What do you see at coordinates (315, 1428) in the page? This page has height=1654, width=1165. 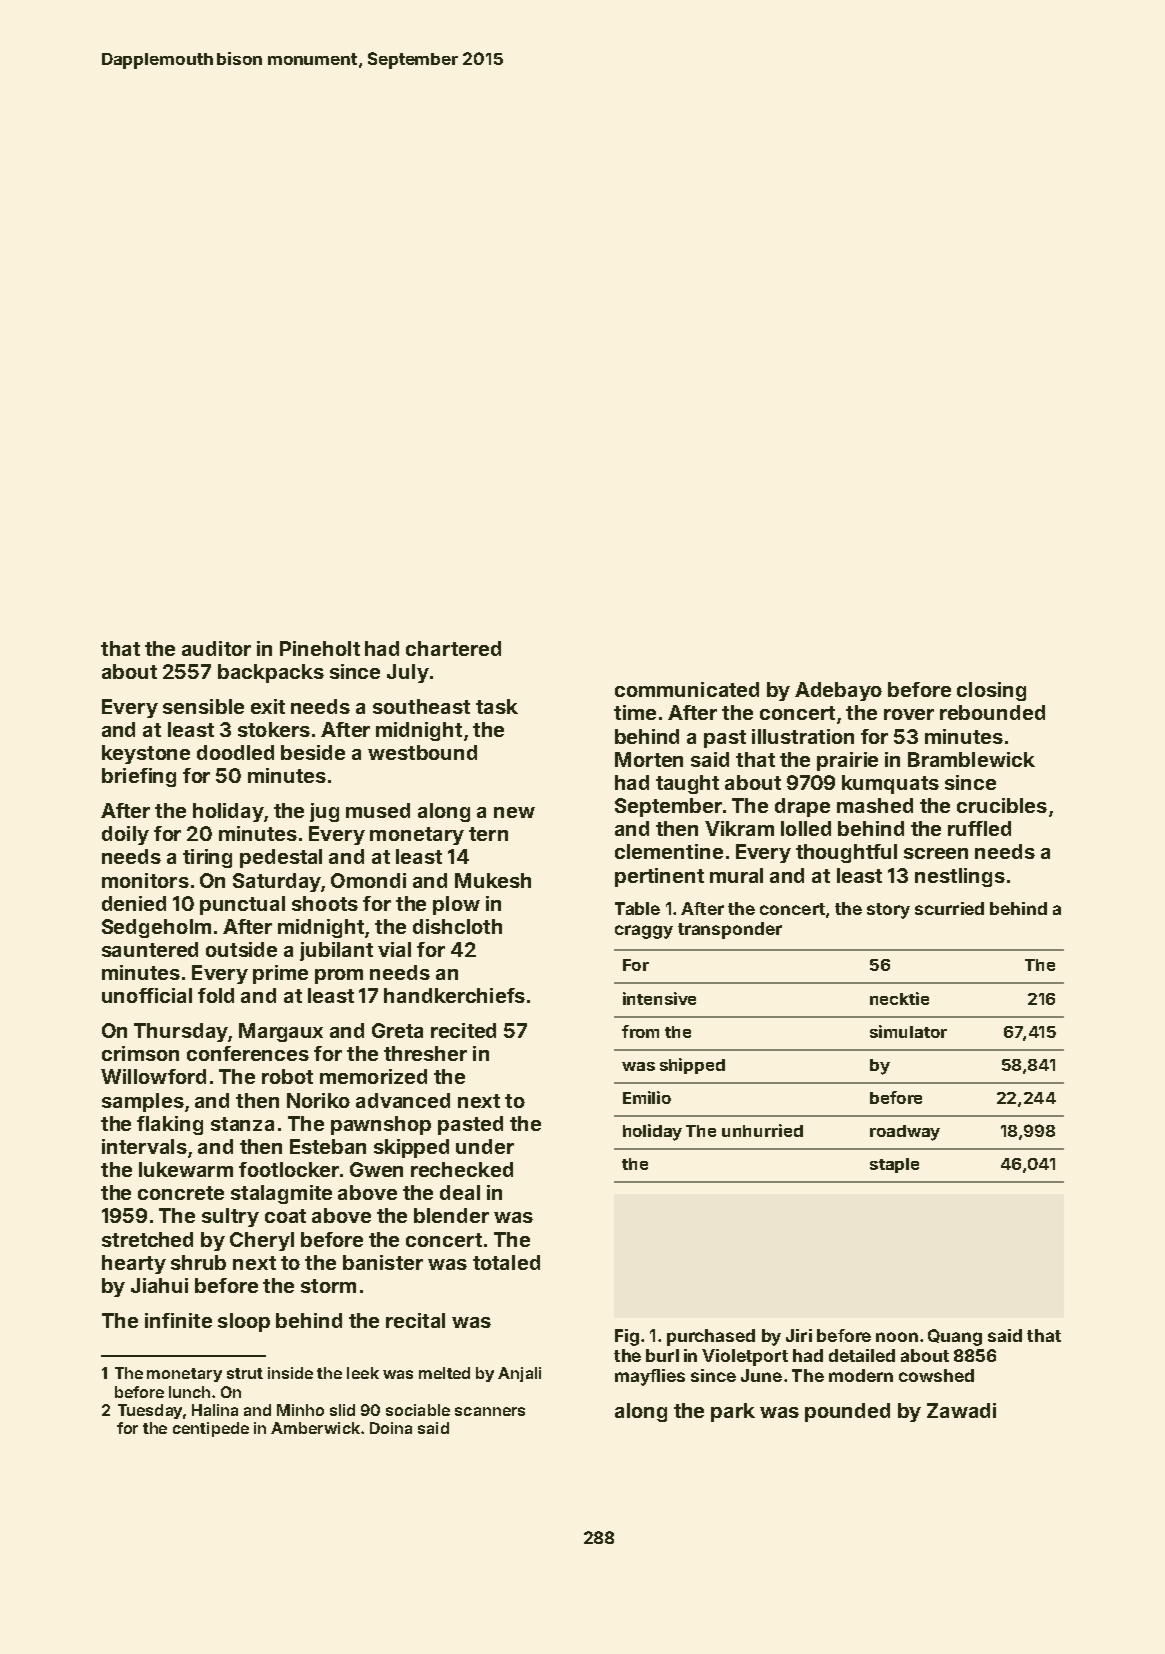 I see `Amberwick` at bounding box center [315, 1428].
